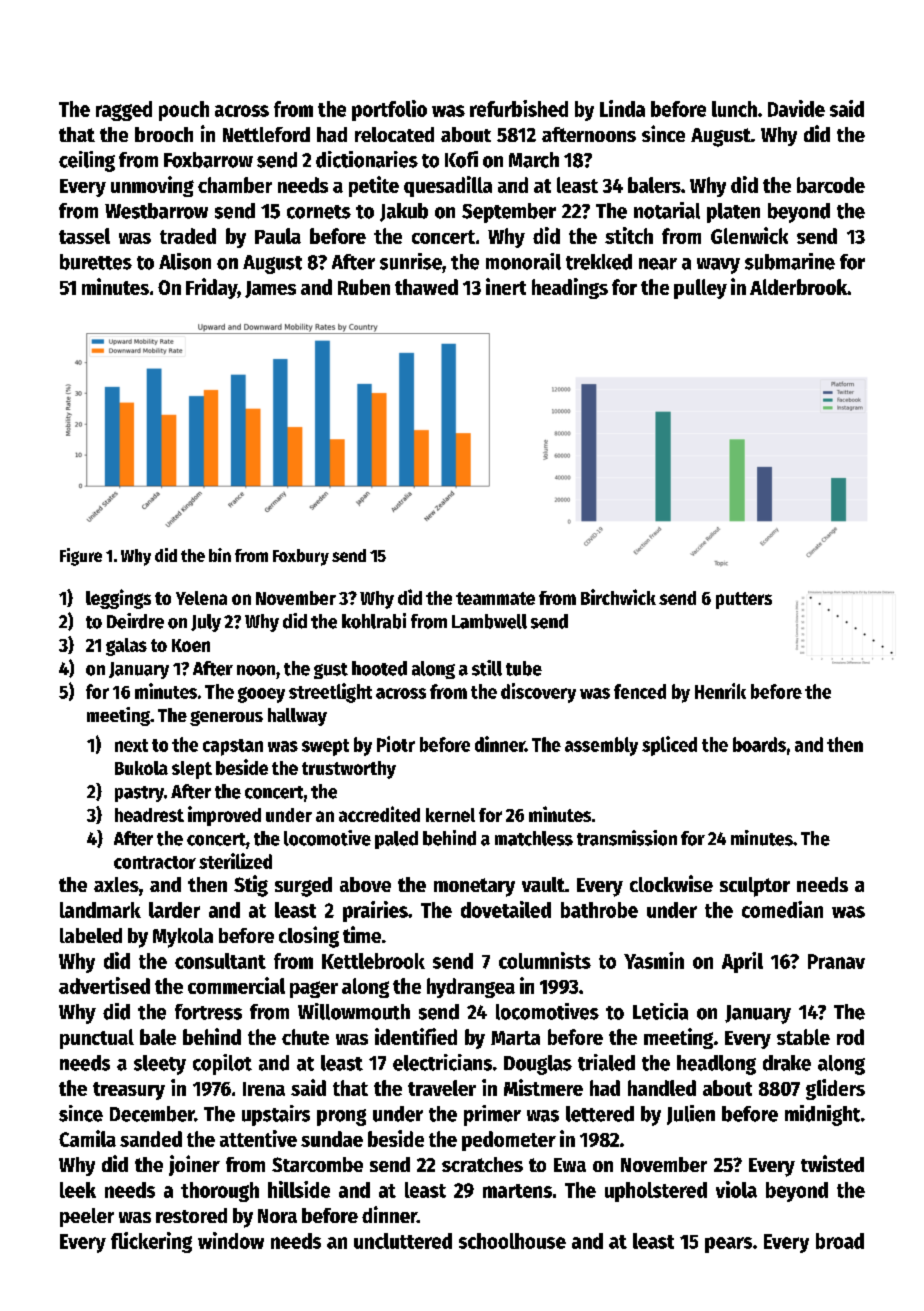 This page has width=924, height=1311. I want to click on pouch, so click(184, 111).
